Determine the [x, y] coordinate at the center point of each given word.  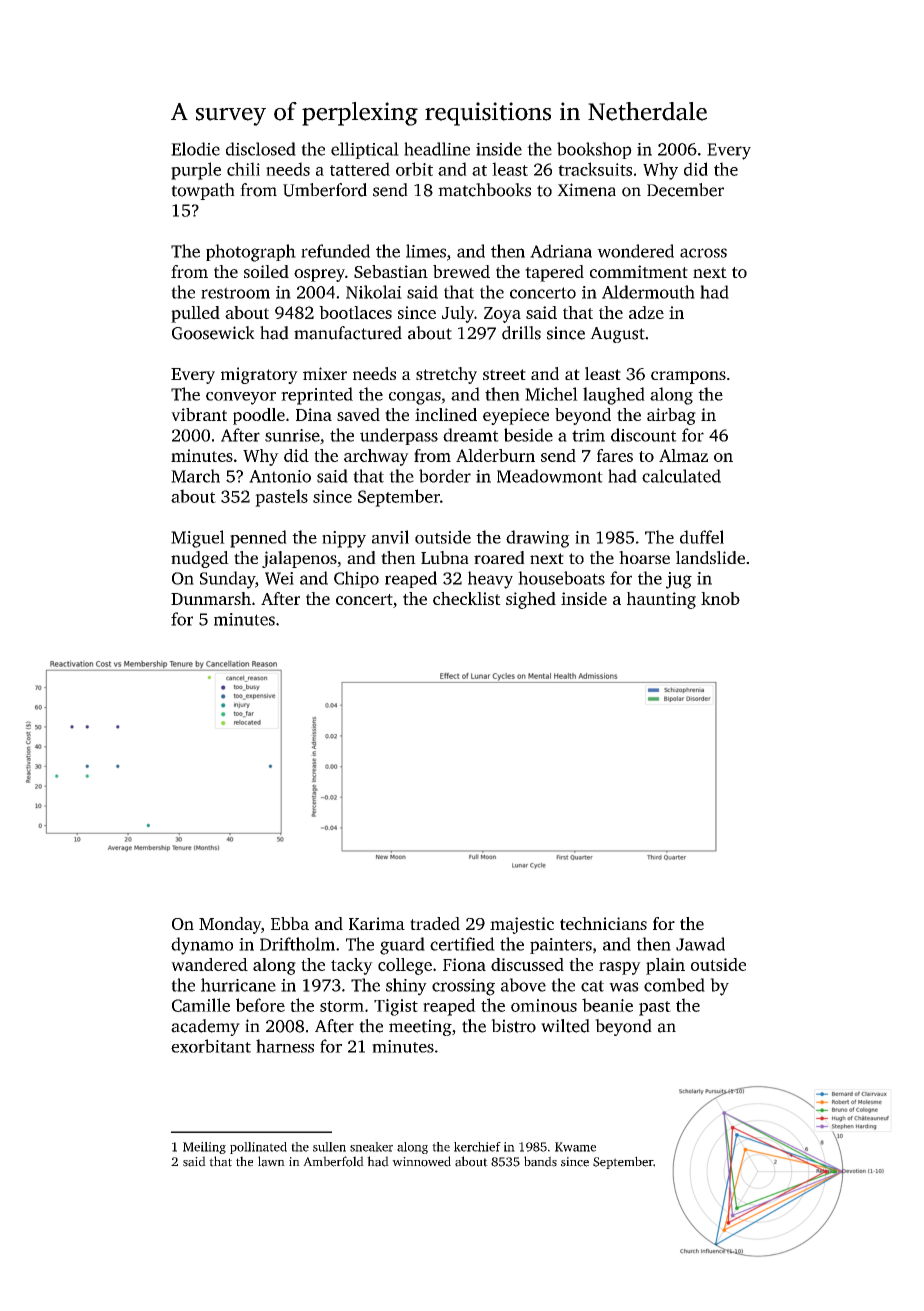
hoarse [644, 557]
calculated [681, 476]
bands [540, 1161]
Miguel [198, 539]
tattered [360, 169]
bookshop [594, 150]
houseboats [561, 578]
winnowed [421, 1161]
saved [358, 414]
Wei [279, 578]
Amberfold [333, 1161]
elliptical [365, 150]
